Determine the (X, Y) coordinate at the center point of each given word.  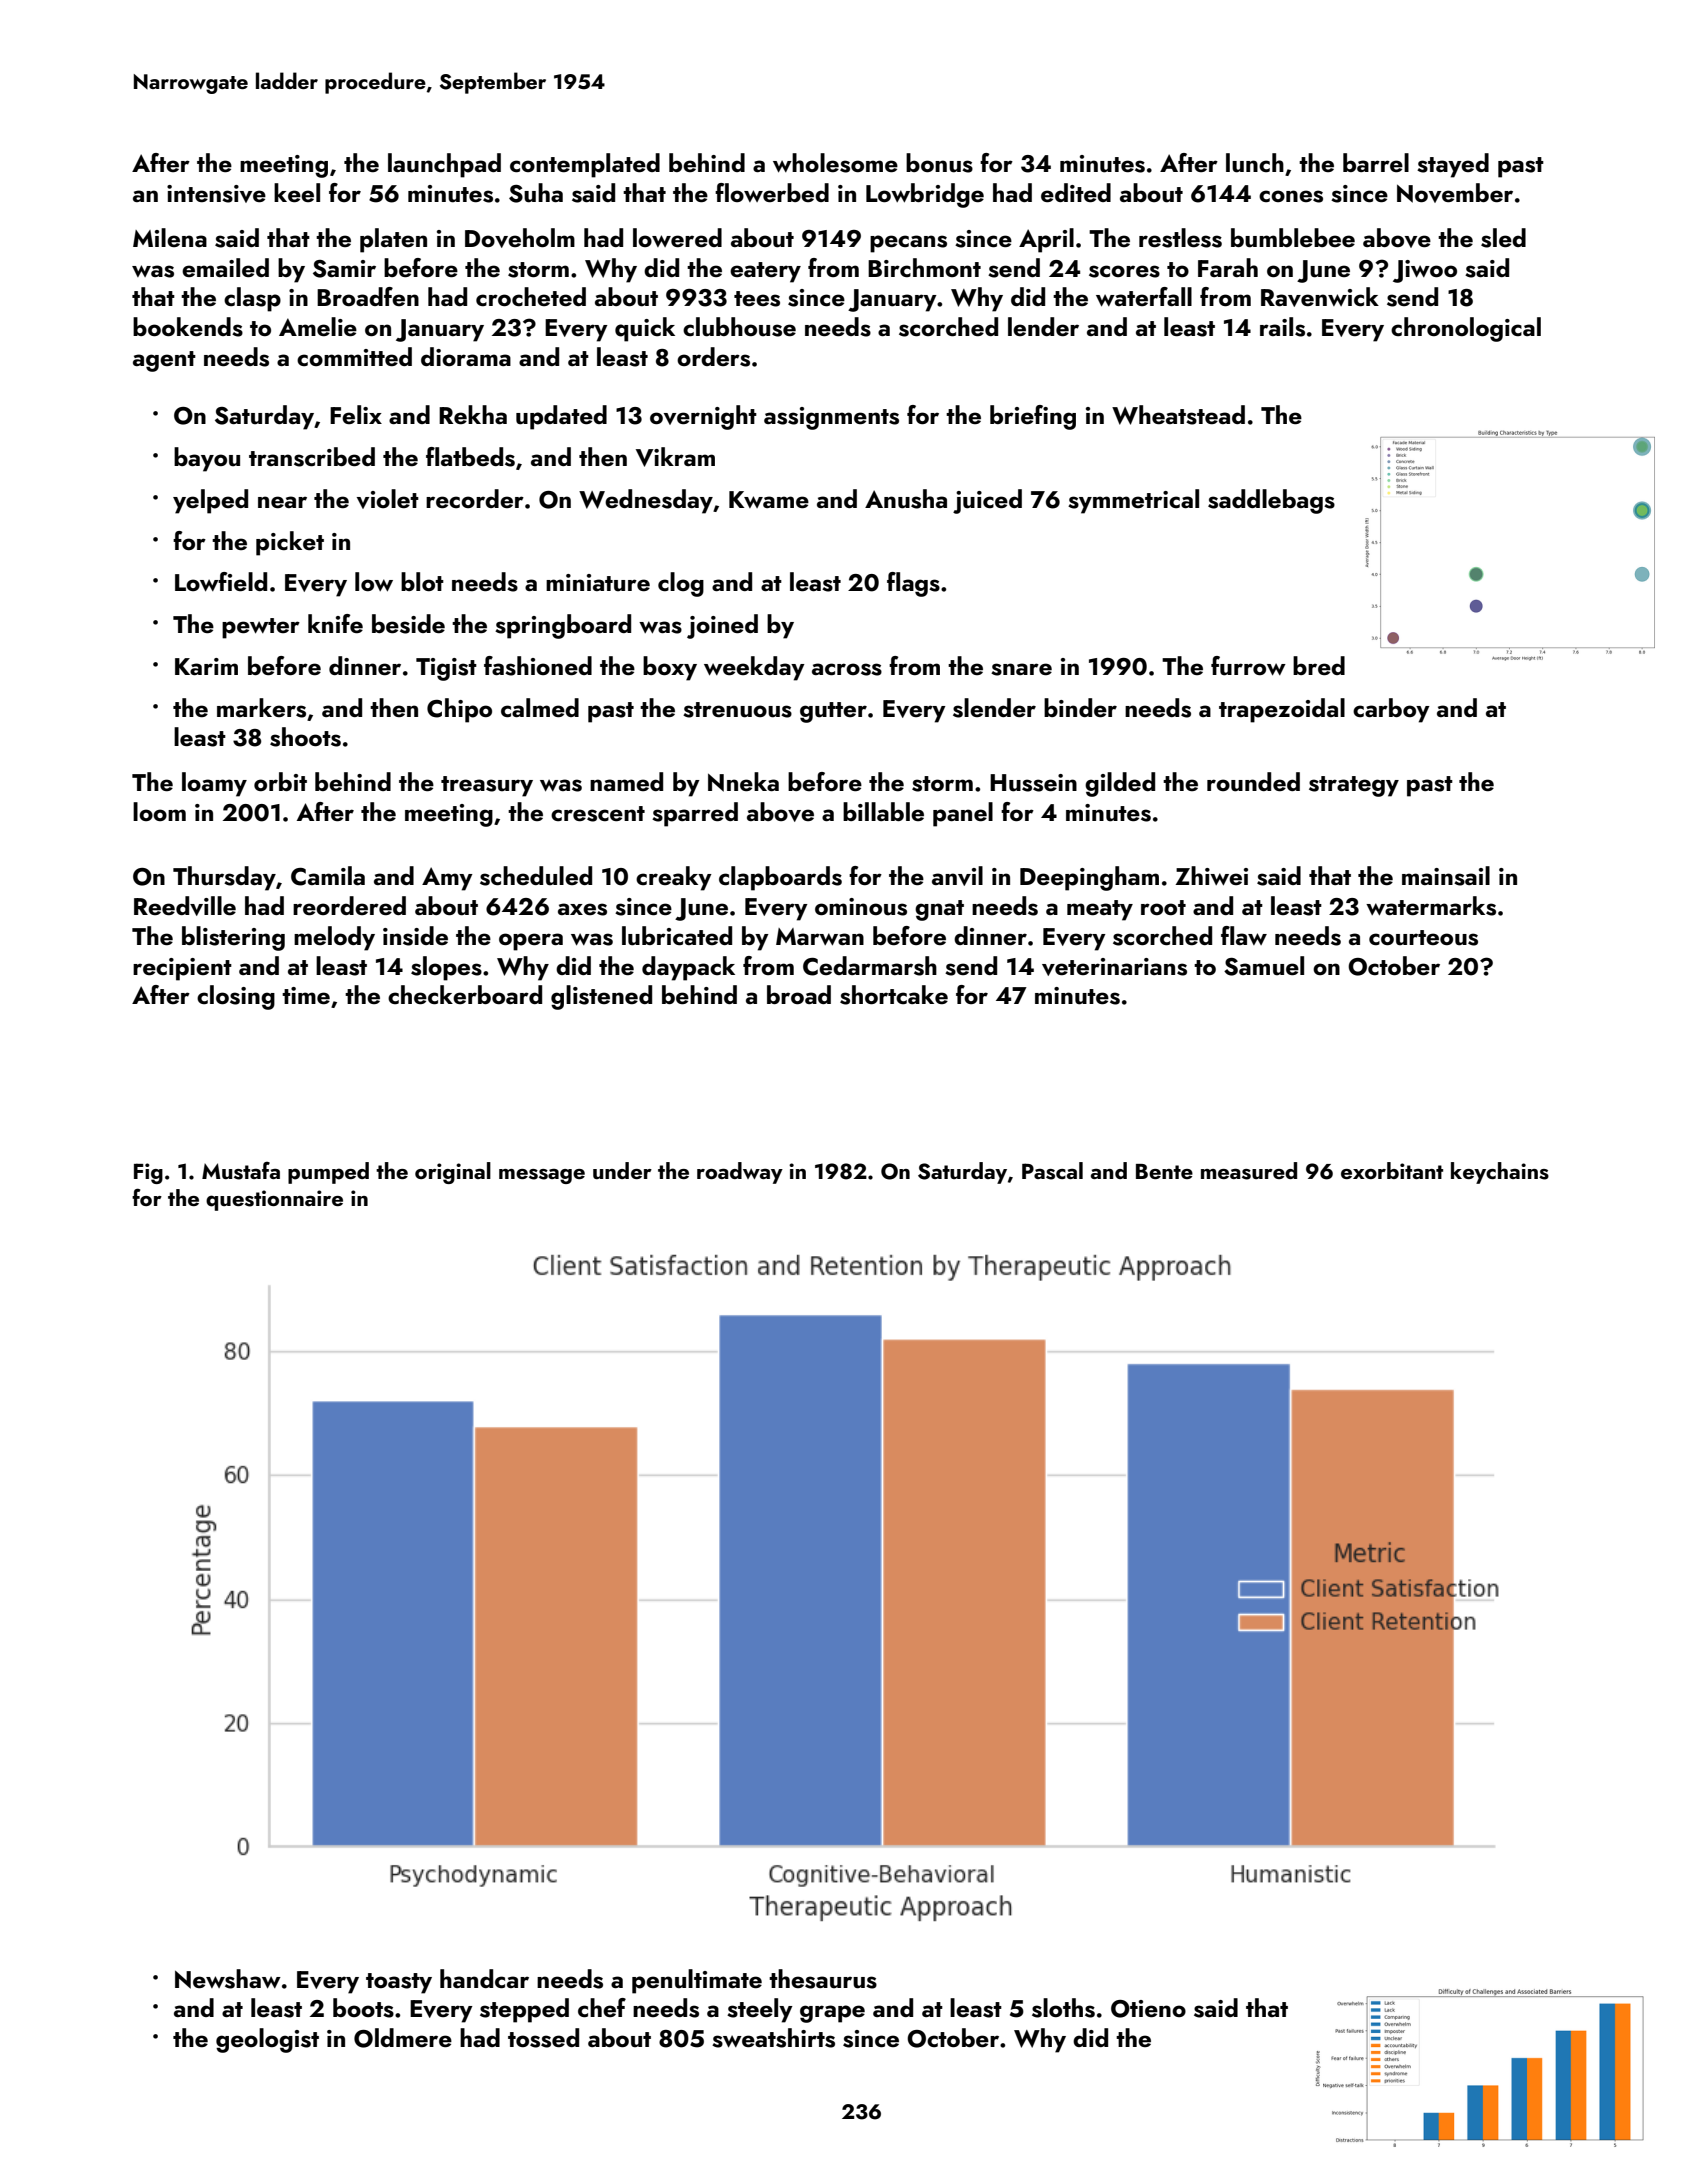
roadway (740, 1173)
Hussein (1033, 783)
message (542, 1176)
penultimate (697, 1981)
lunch (1255, 163)
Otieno (1148, 2009)
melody (334, 938)
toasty (399, 1983)
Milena (170, 237)
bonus (939, 163)
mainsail (1446, 876)
